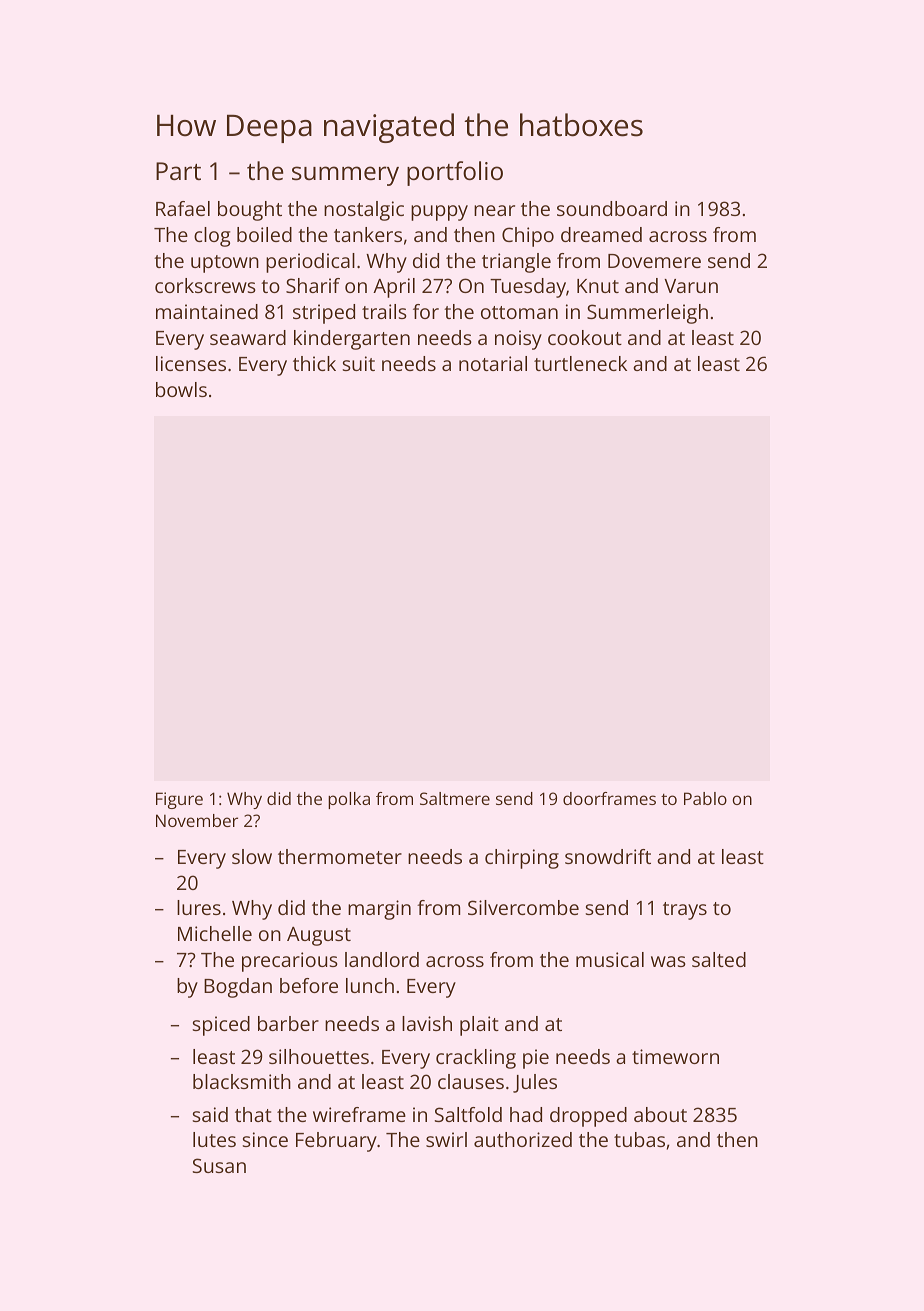 The height and width of the screenshot is (1311, 924). What do you see at coordinates (612, 208) in the screenshot?
I see `soundboard` at bounding box center [612, 208].
